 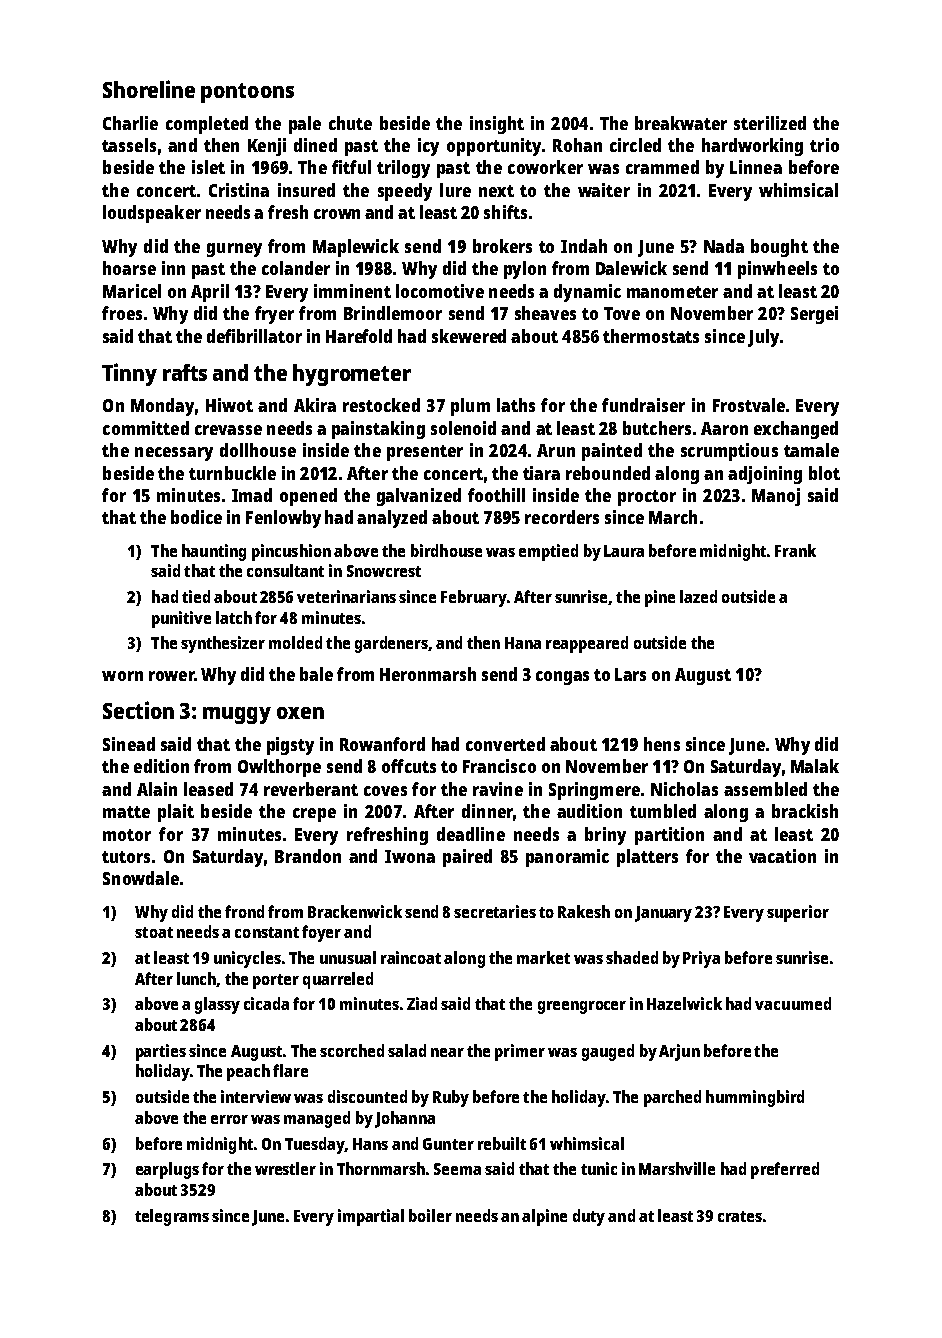 I want to click on Sinead, so click(x=129, y=744).
